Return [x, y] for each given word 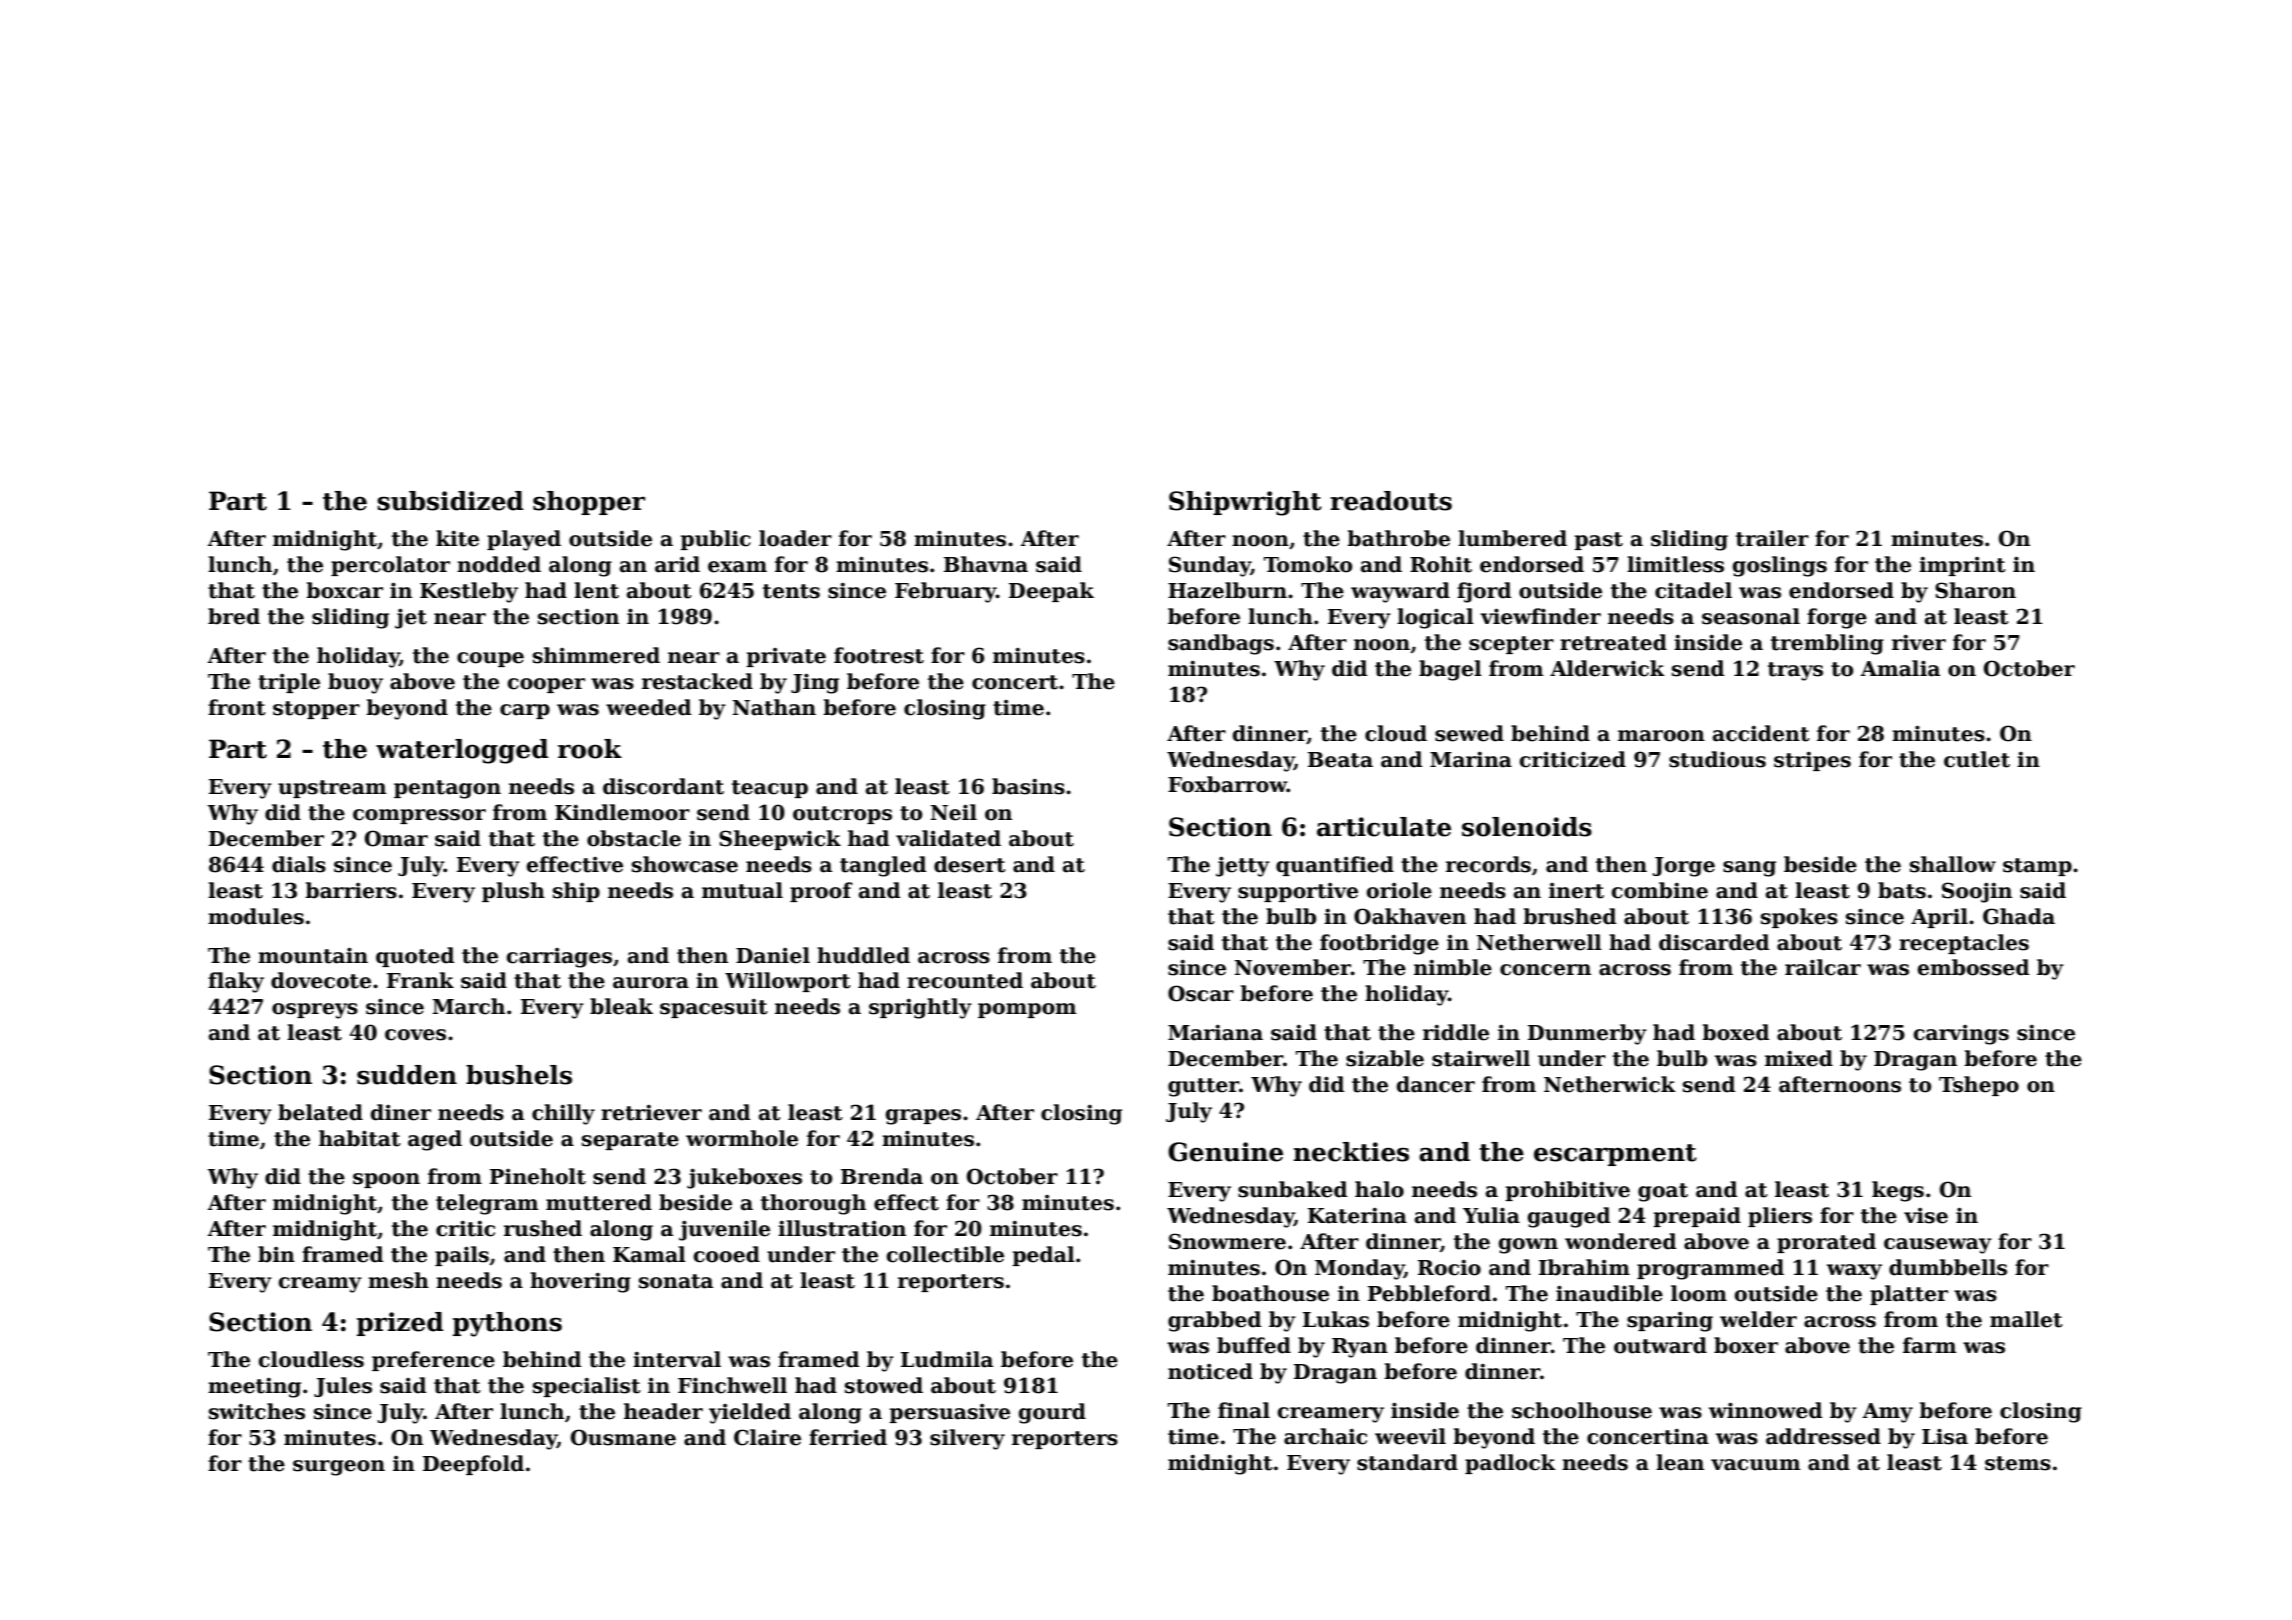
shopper [589, 503]
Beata [1340, 760]
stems [2018, 1463]
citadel [1693, 590]
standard [1407, 1462]
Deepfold [473, 1465]
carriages [559, 958]
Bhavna [986, 564]
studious [1717, 759]
